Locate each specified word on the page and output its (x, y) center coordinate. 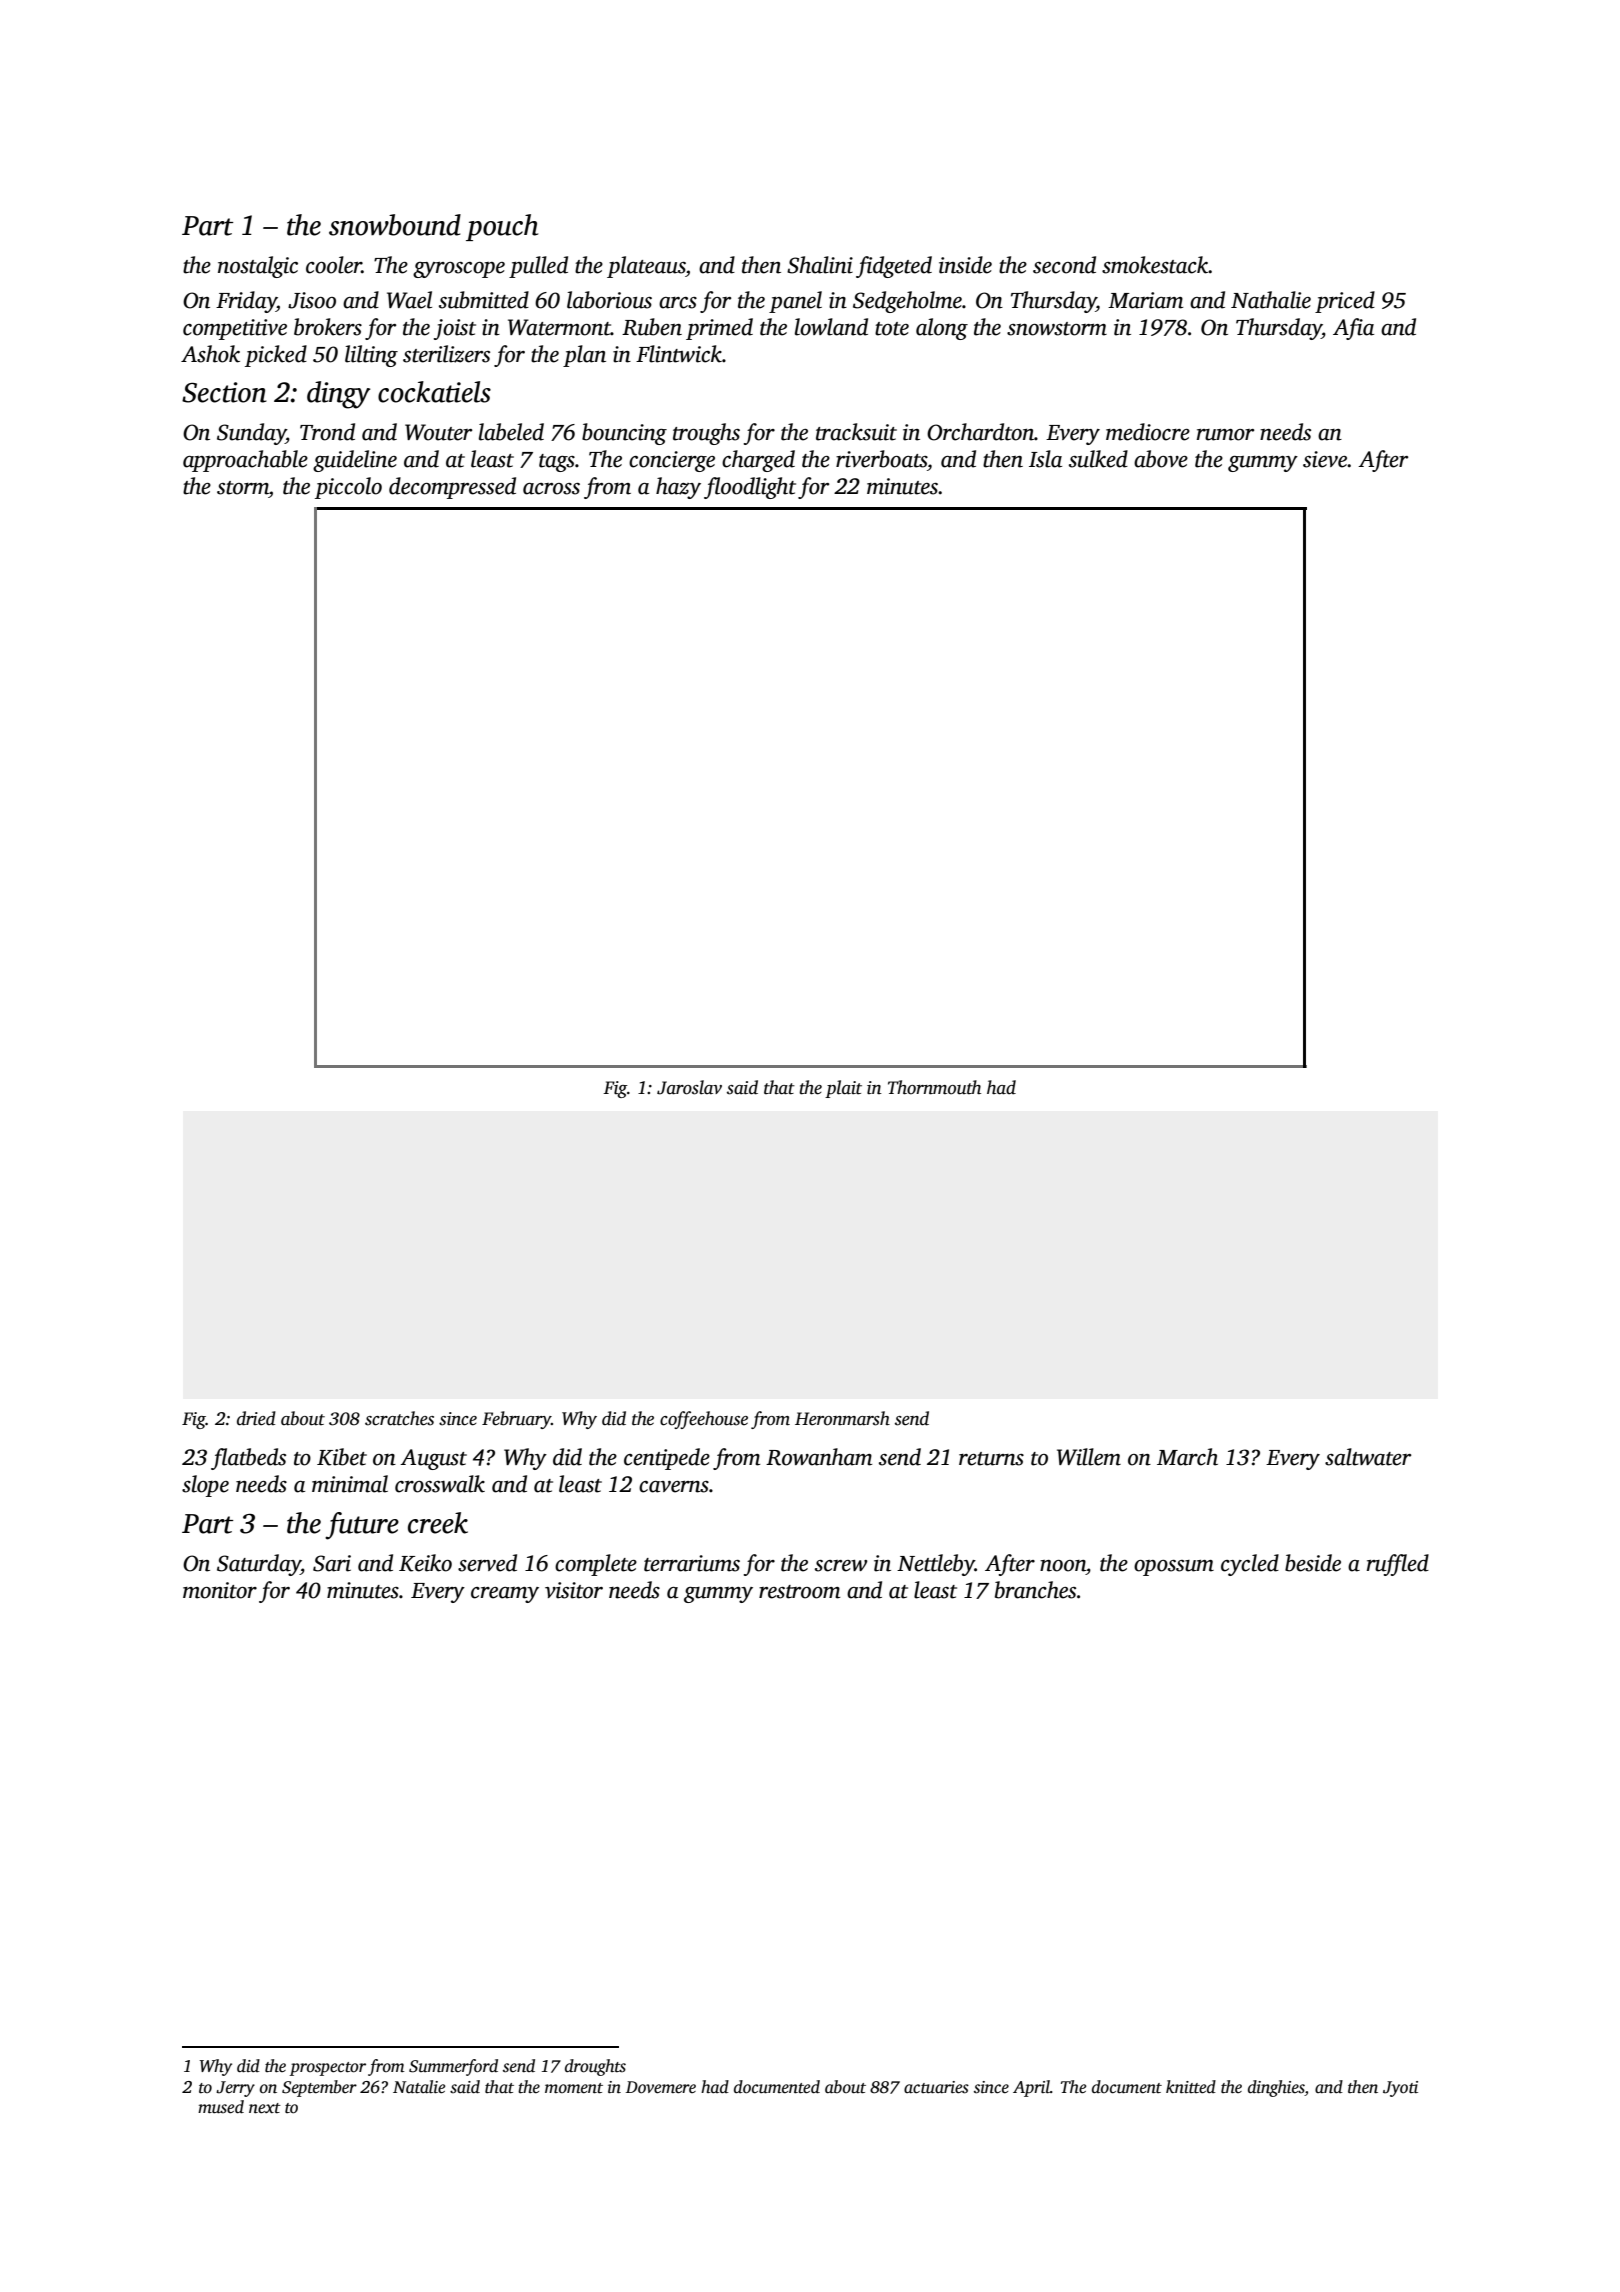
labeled (511, 432)
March (1187, 1457)
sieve (1325, 459)
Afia (1353, 329)
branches (1035, 1590)
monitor (220, 1590)
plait (843, 1089)
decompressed (452, 488)
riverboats (881, 459)
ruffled (1398, 1565)
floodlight (750, 488)
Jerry (235, 2089)
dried (256, 1418)
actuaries (936, 2087)
